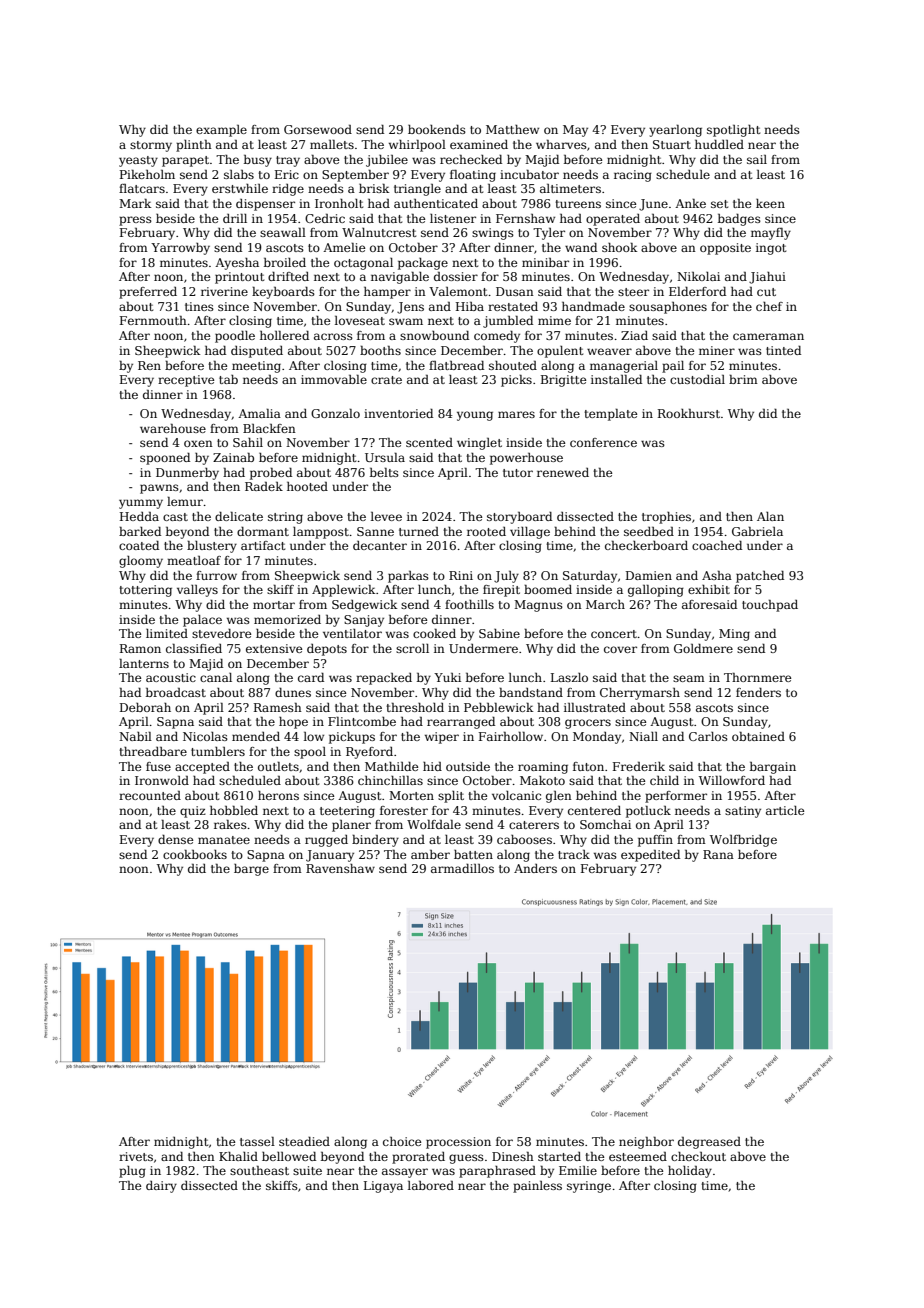  Describe the element at coordinates (733, 131) in the document. I see `spotlight` at that location.
